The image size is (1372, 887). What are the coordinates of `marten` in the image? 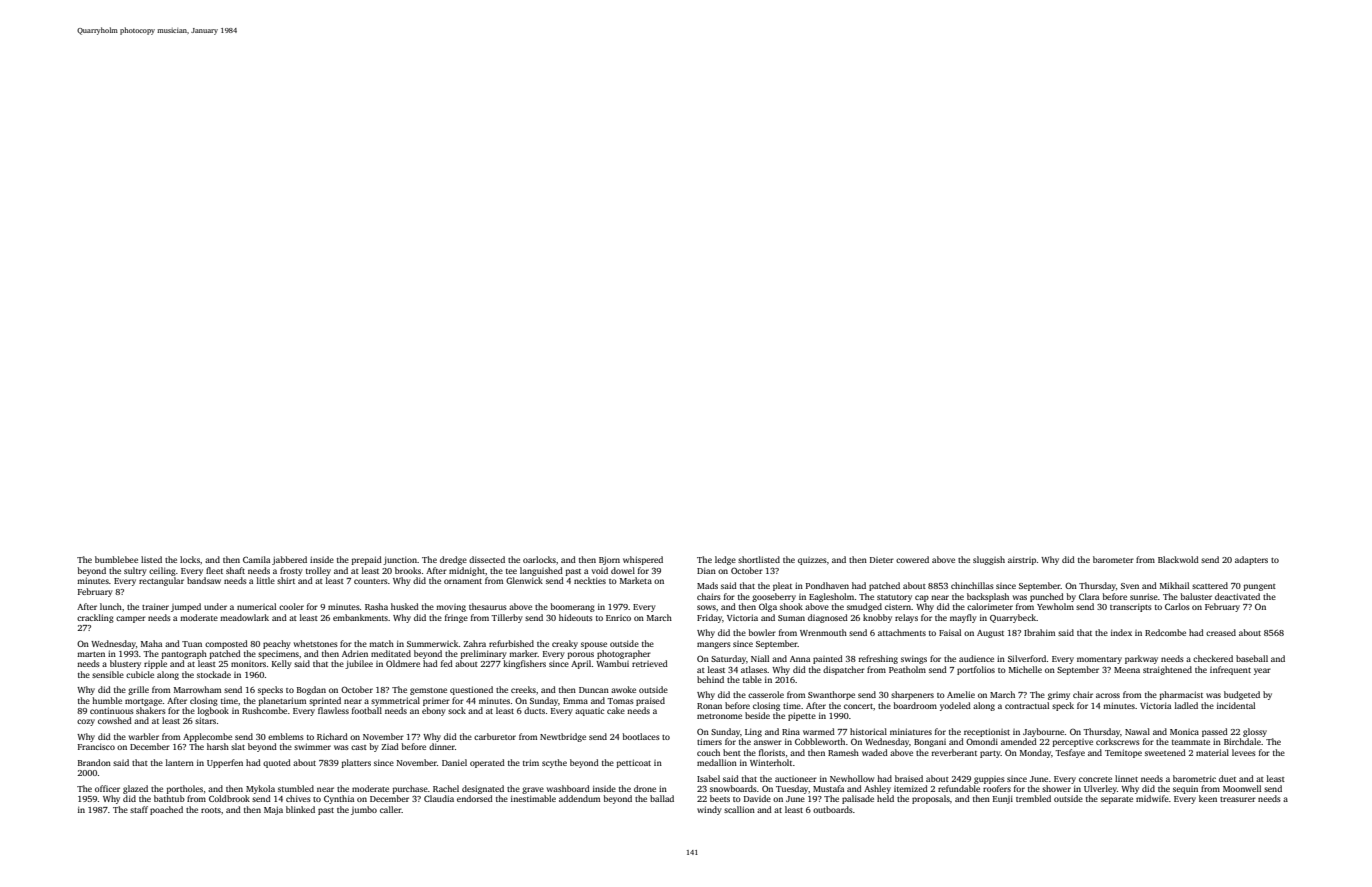 It's located at (91, 654).
